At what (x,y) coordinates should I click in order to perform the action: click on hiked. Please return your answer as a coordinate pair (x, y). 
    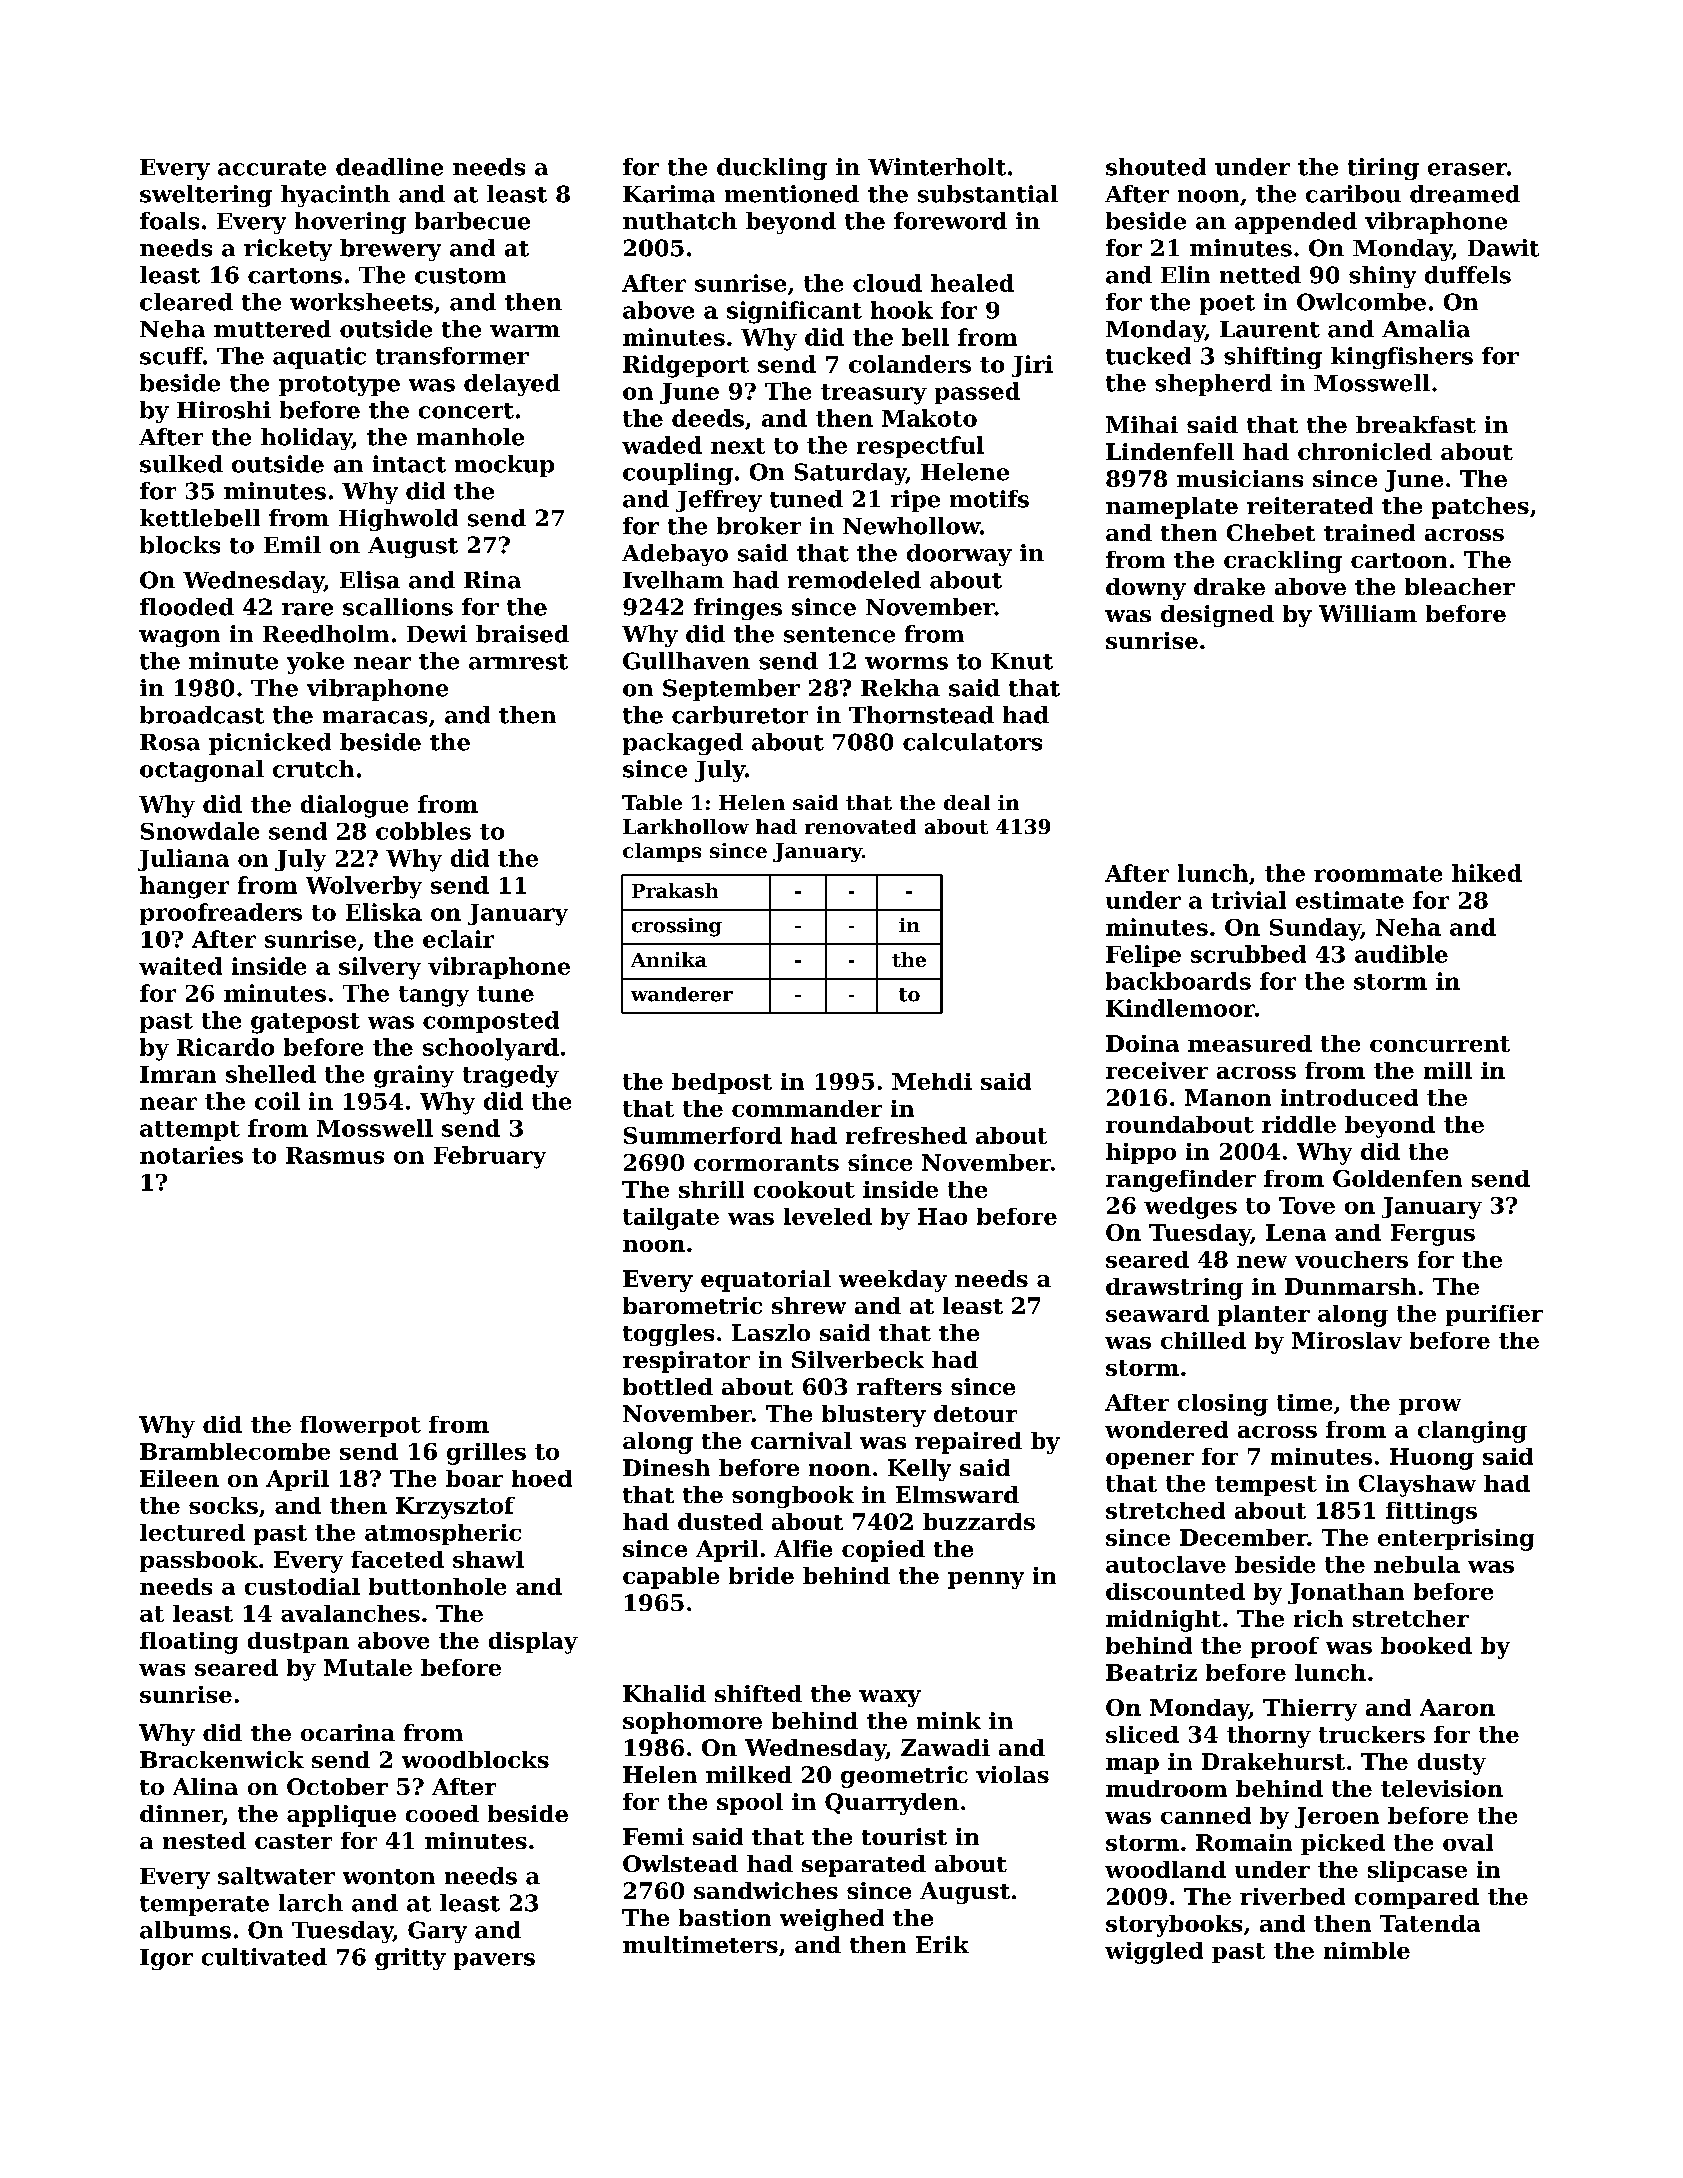
    Looking at the image, I should click on (1487, 873).
